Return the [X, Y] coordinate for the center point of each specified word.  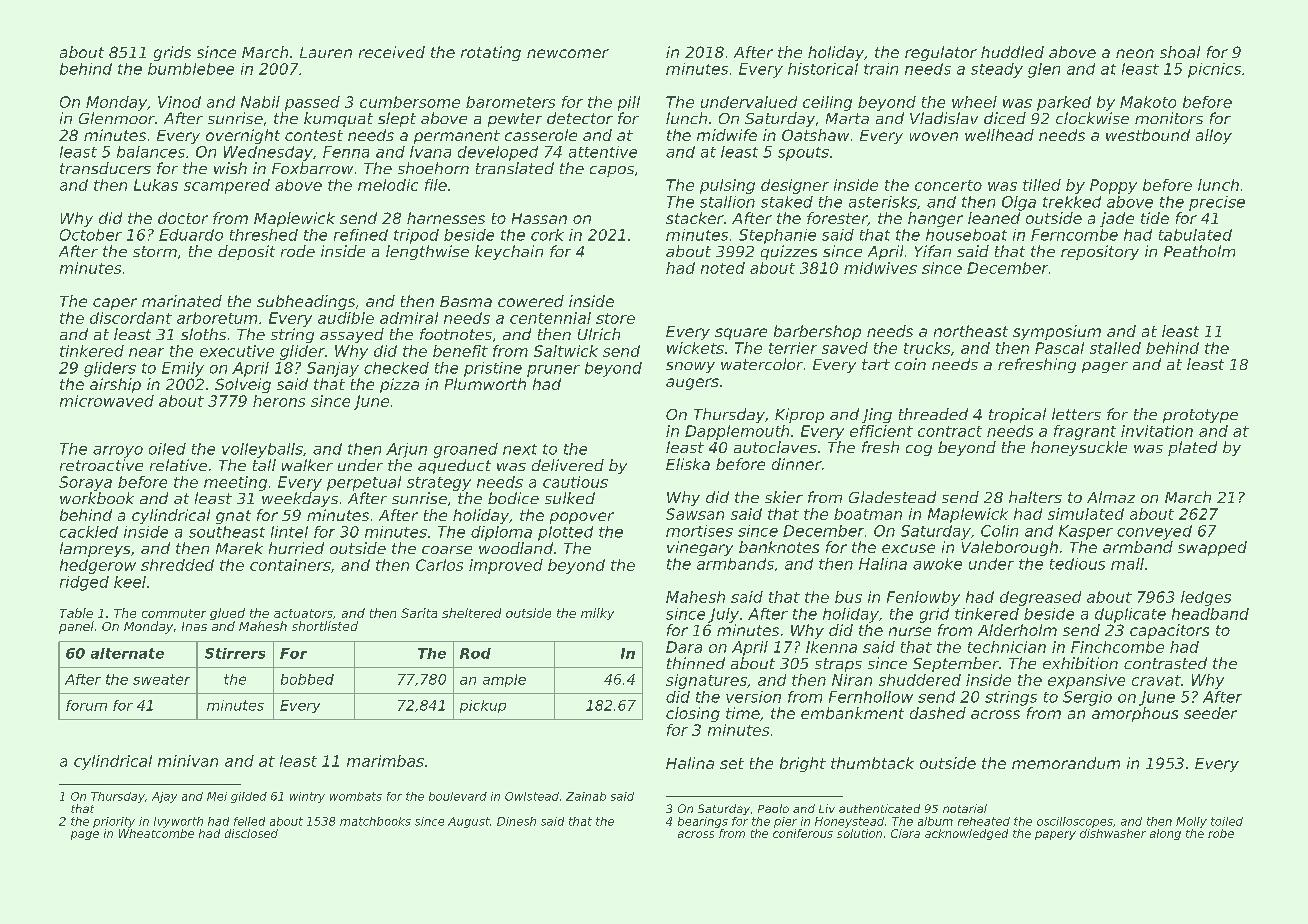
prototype [1200, 416]
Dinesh [516, 821]
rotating [491, 53]
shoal [1180, 52]
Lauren [326, 52]
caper [115, 304]
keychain [509, 252]
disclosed [251, 833]
